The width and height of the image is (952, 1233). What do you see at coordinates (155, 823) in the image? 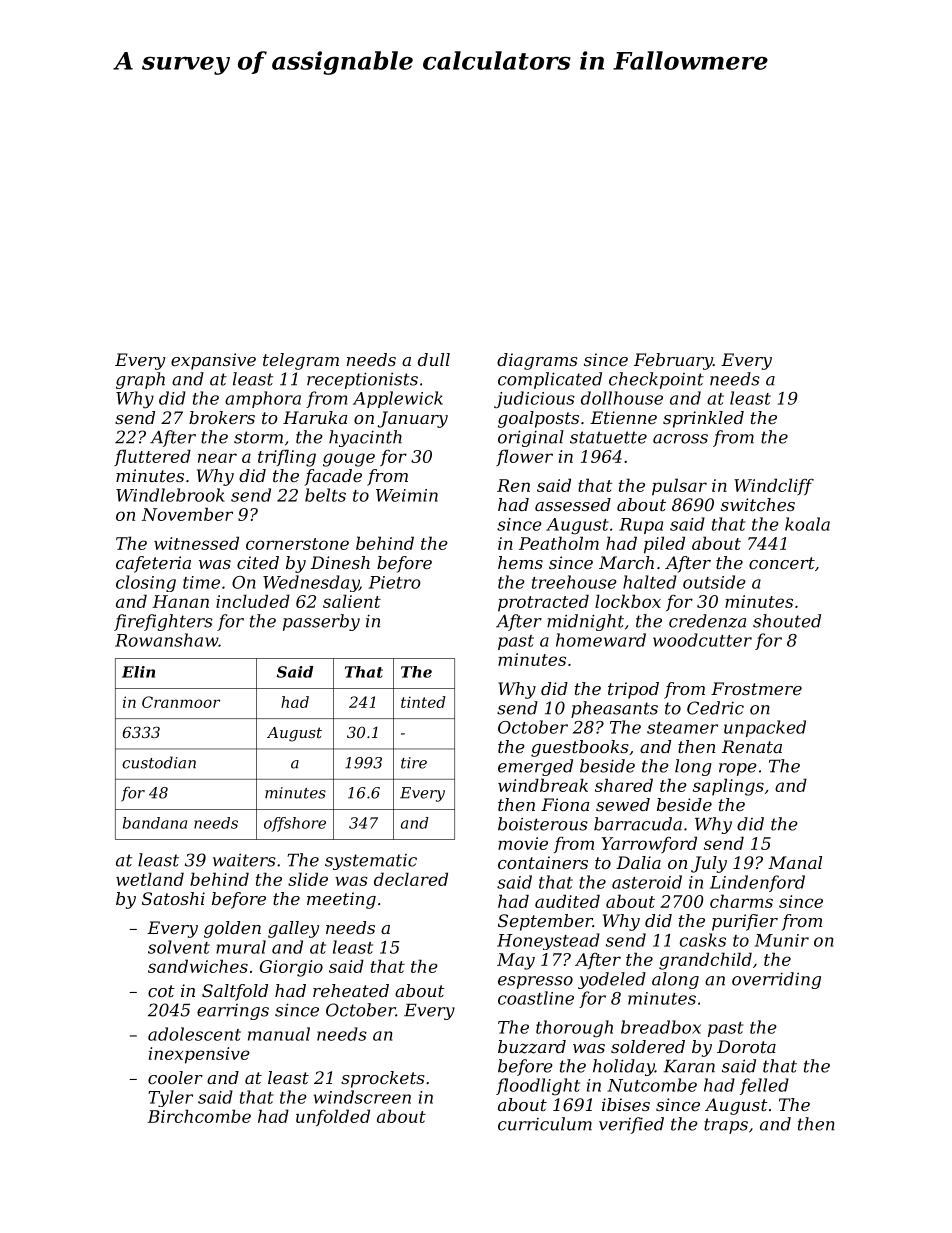
I see `bandana` at bounding box center [155, 823].
